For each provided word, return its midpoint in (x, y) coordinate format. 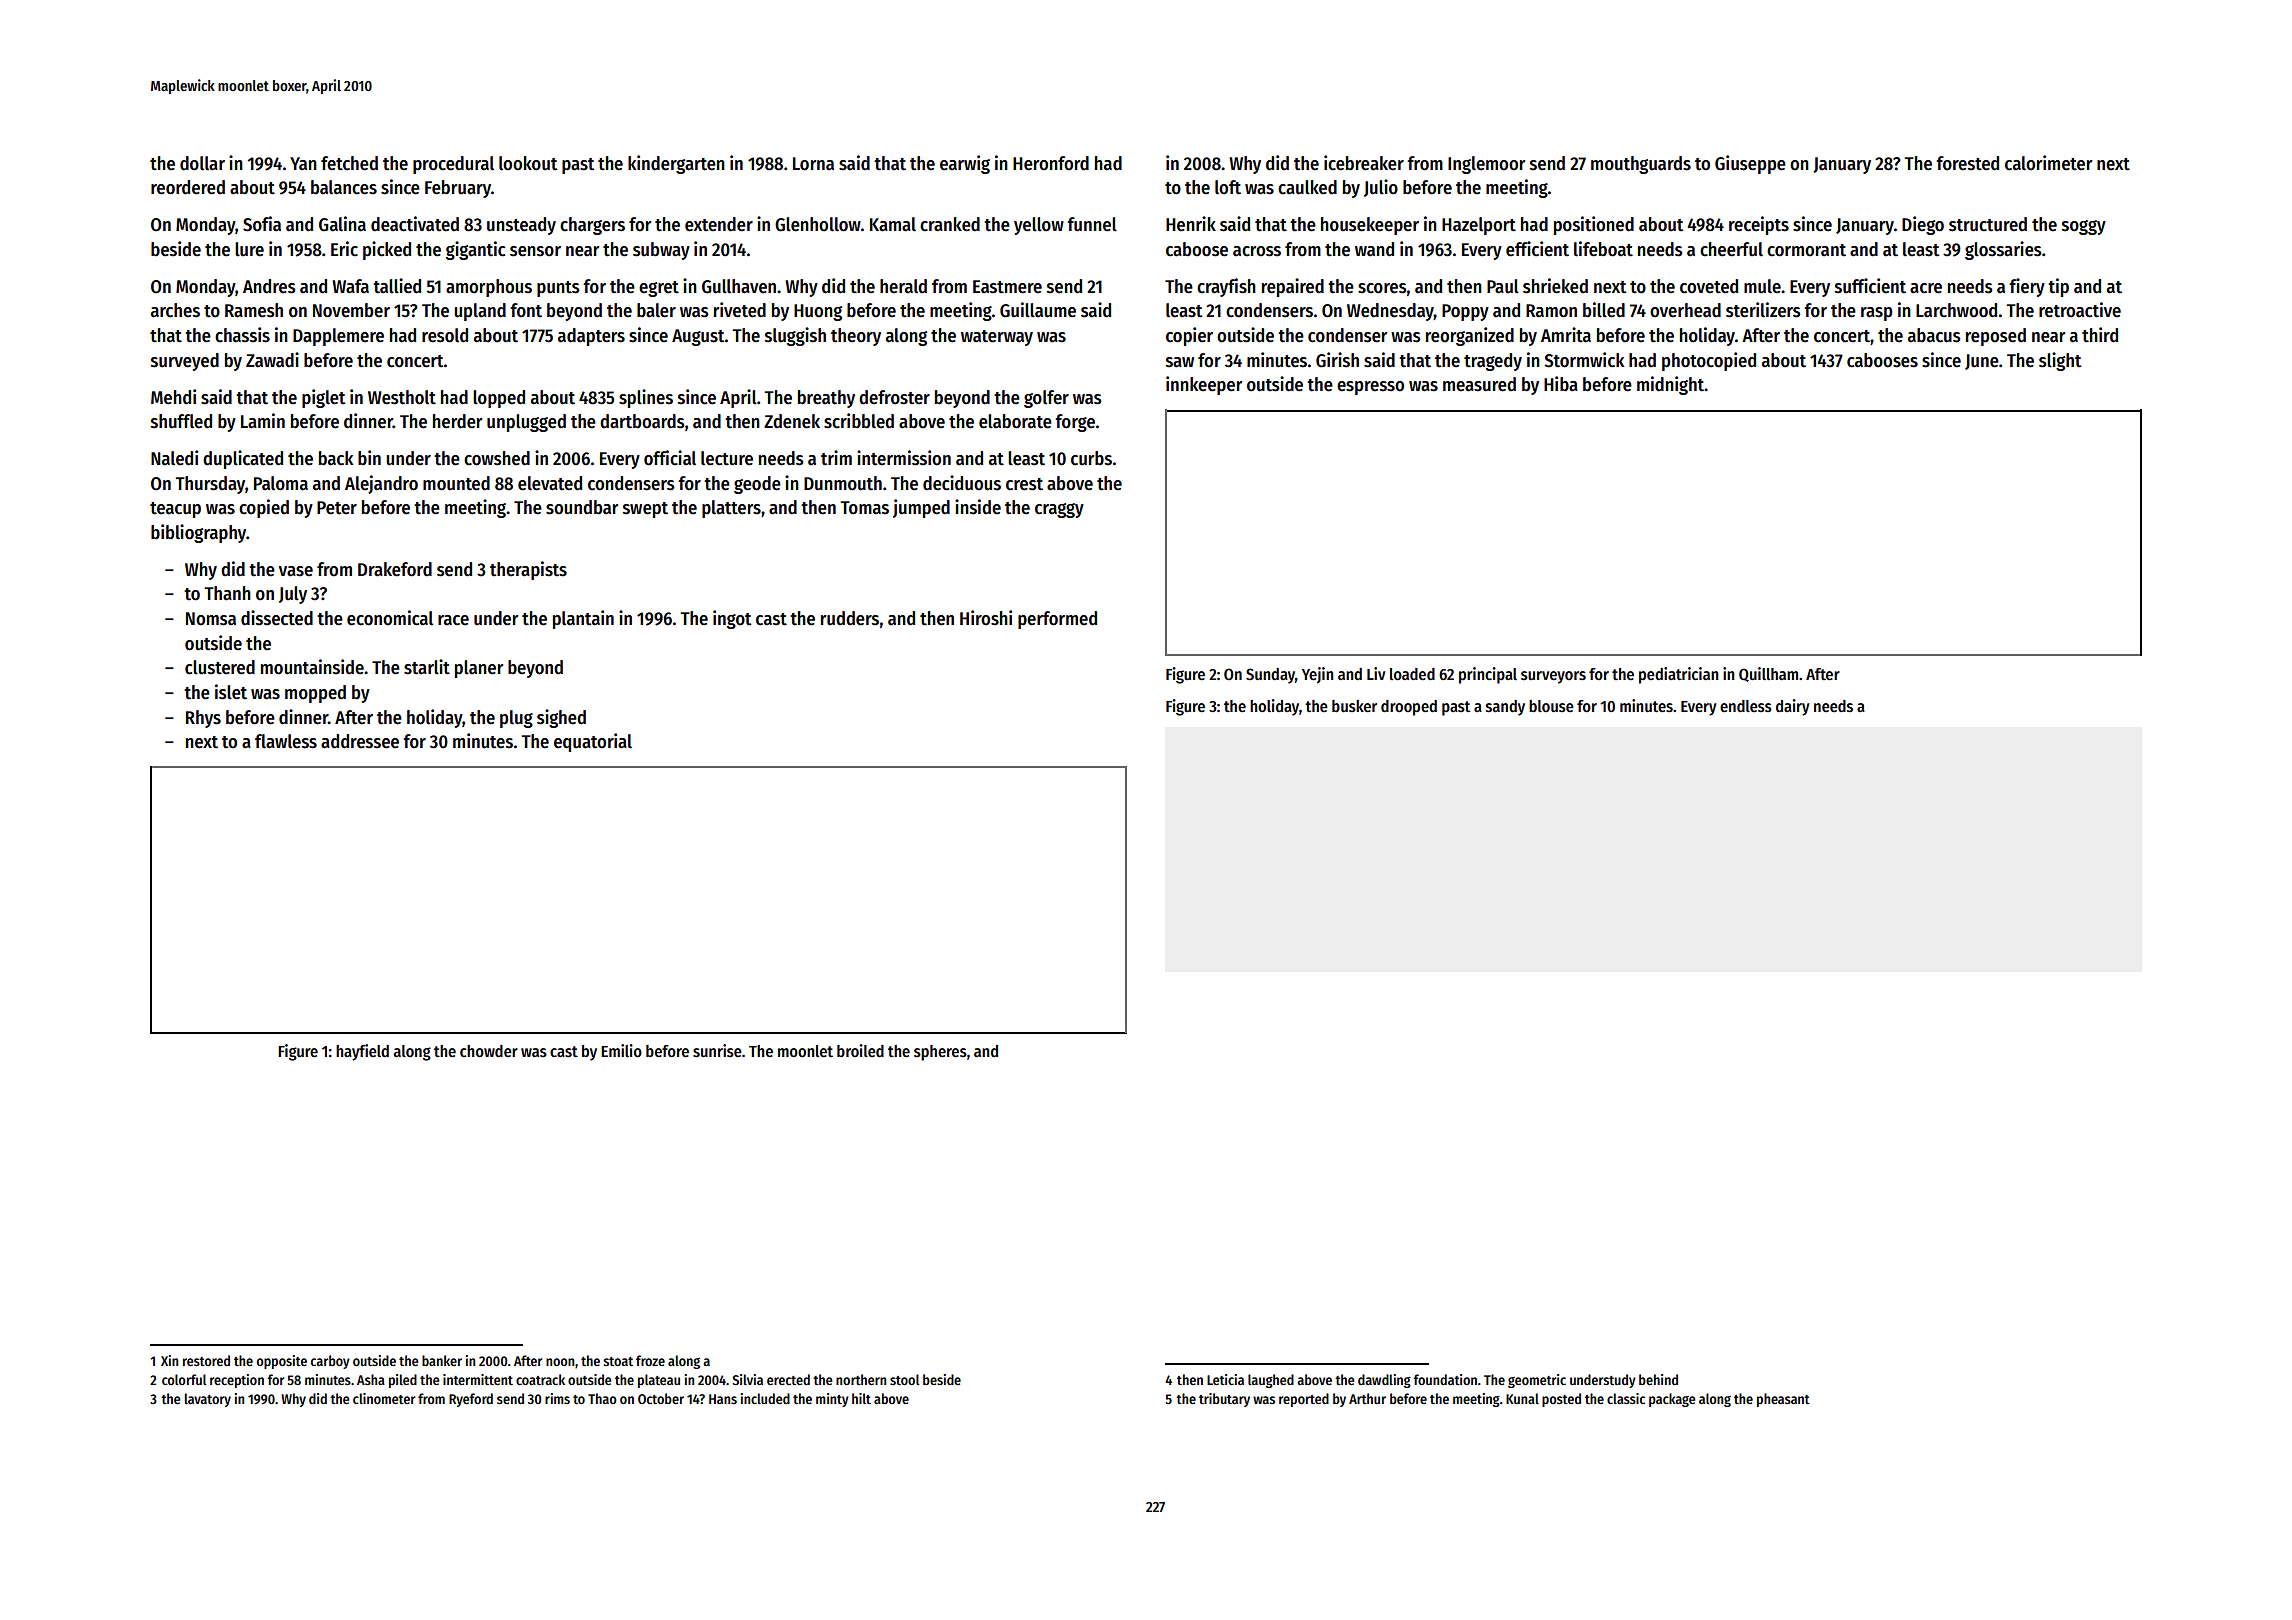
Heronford (1051, 163)
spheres (940, 1053)
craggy (1059, 510)
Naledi (174, 458)
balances (344, 187)
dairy (1793, 707)
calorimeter (2048, 163)
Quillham (1768, 674)
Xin (169, 1360)
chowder (489, 1051)
